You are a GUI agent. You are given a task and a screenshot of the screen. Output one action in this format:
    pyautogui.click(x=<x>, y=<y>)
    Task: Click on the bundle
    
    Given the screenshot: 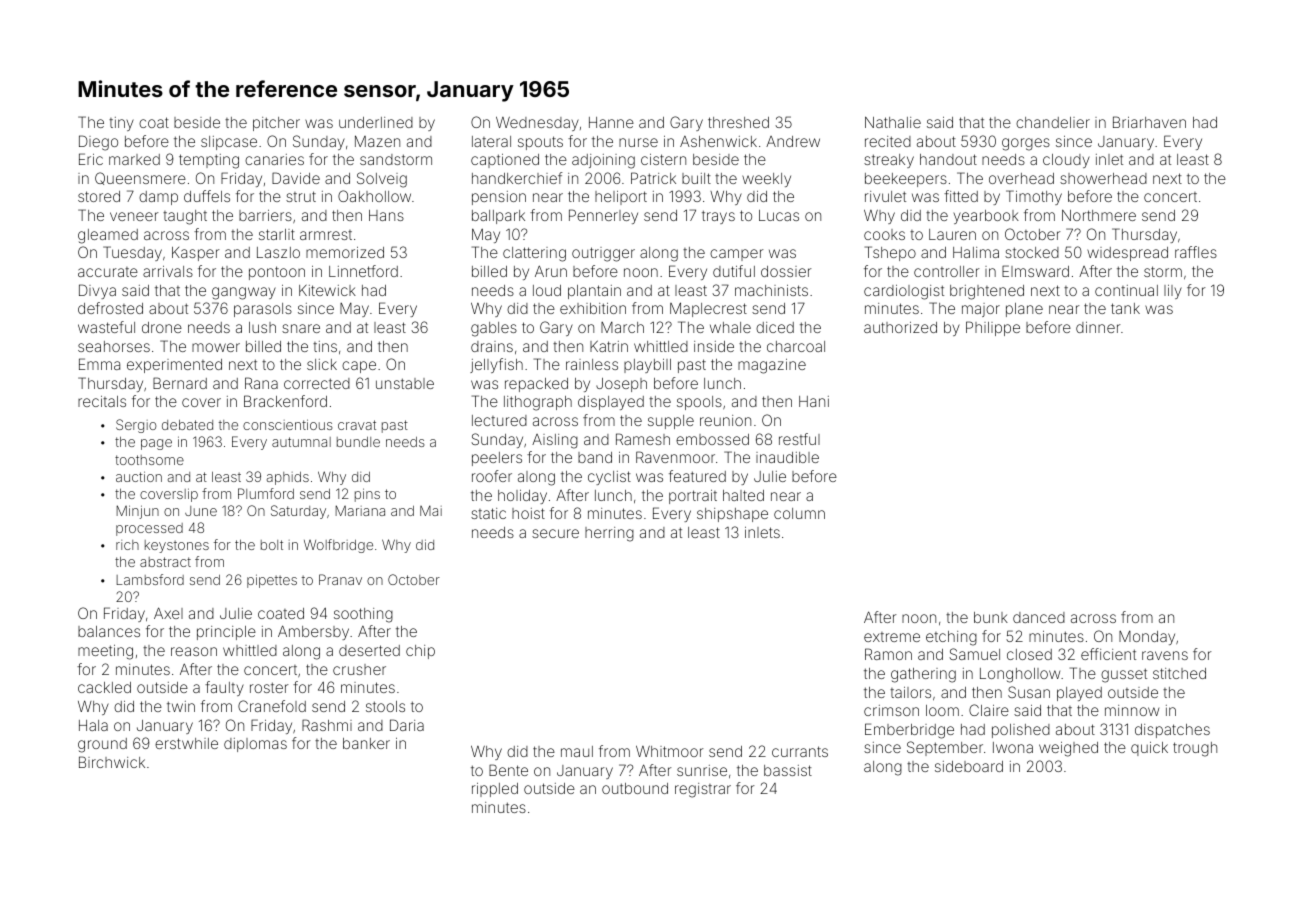 What is the action you would take?
    pyautogui.click(x=358, y=442)
